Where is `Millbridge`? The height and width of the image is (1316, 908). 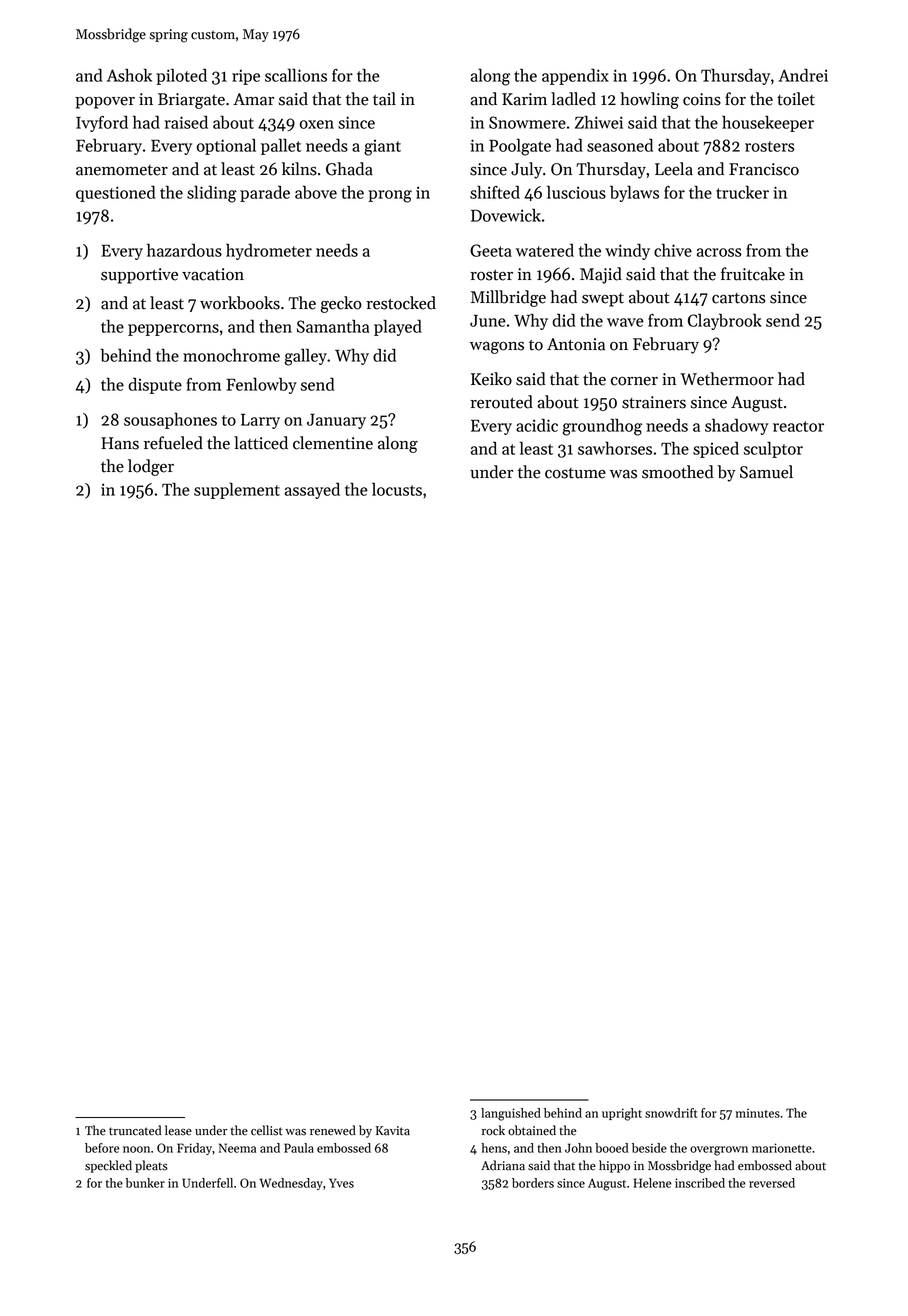 Millbridge is located at coordinates (508, 298).
